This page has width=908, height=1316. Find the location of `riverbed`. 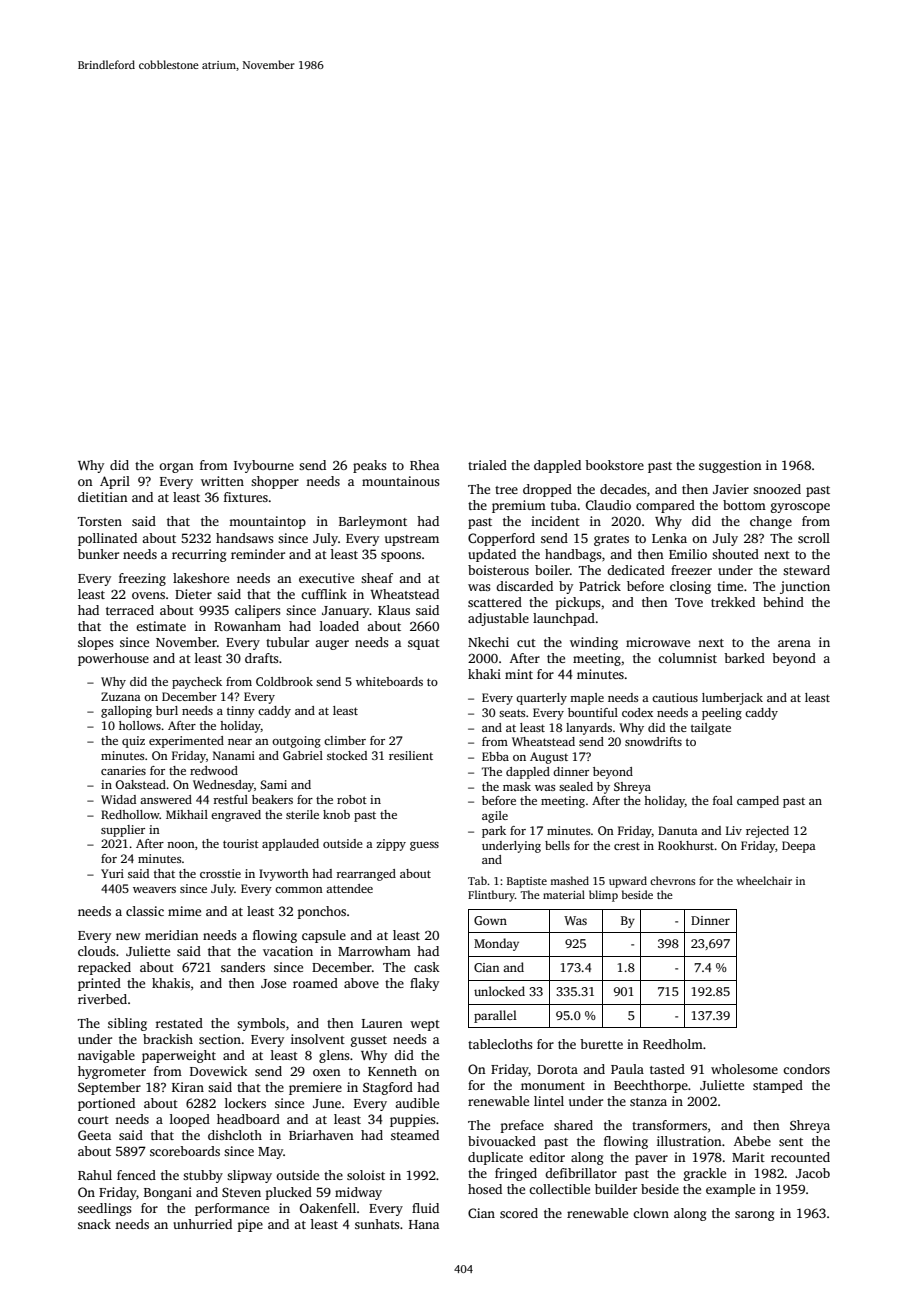

riverbed is located at coordinates (102, 999).
